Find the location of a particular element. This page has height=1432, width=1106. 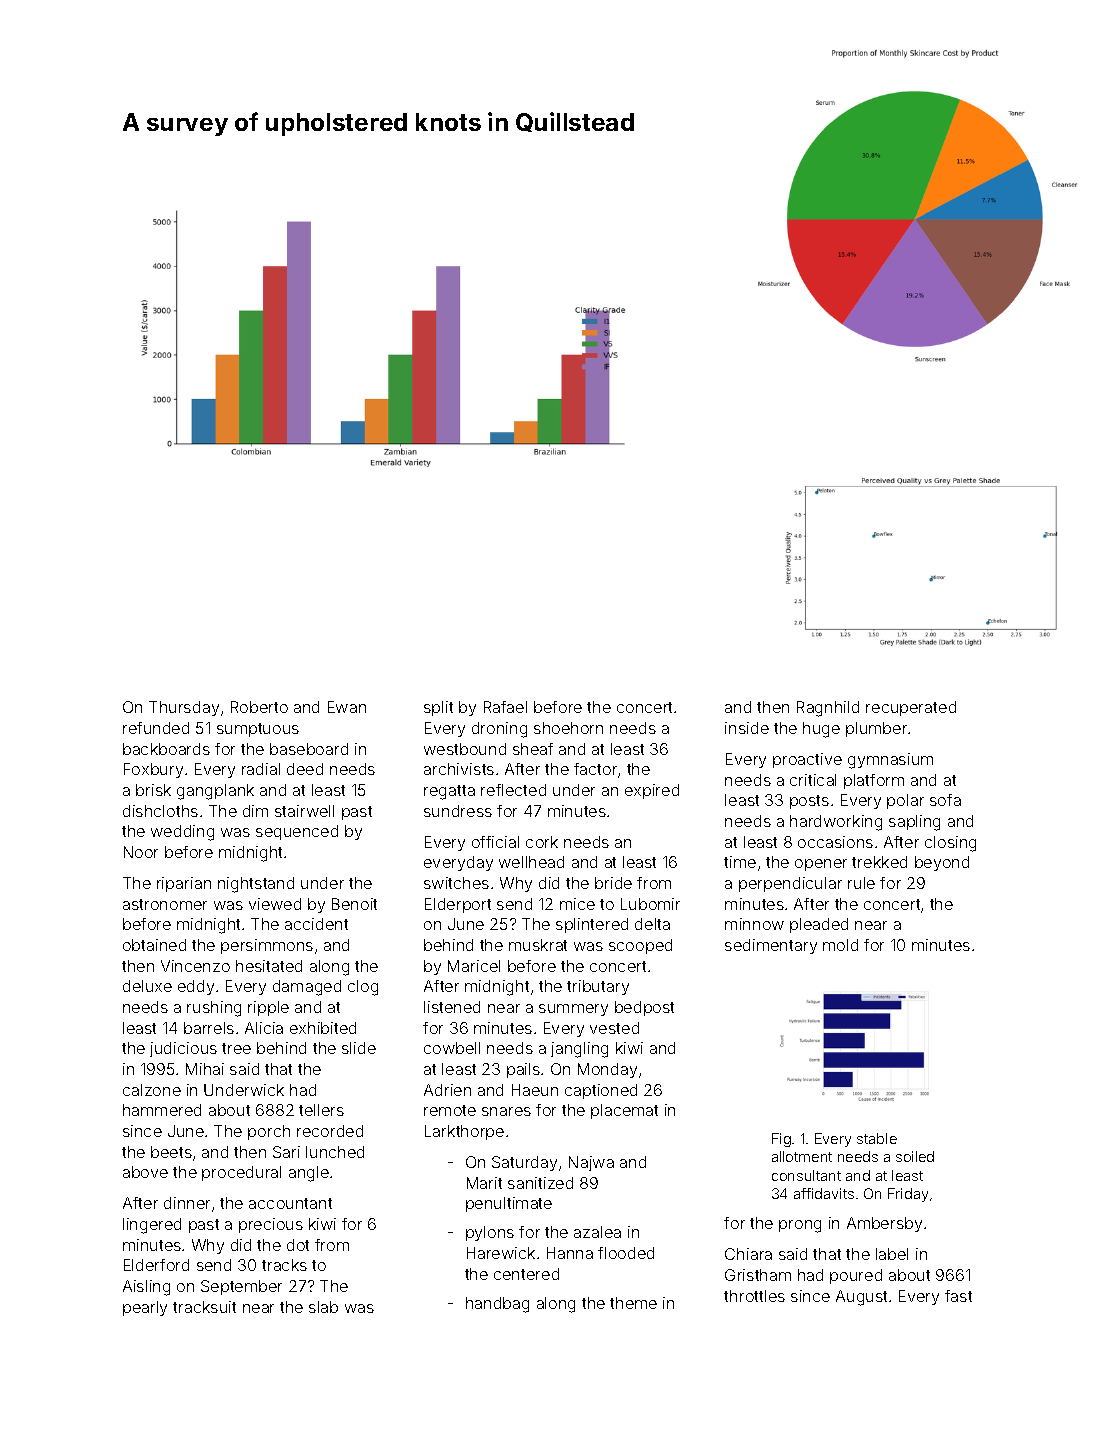

sheaf is located at coordinates (533, 749).
